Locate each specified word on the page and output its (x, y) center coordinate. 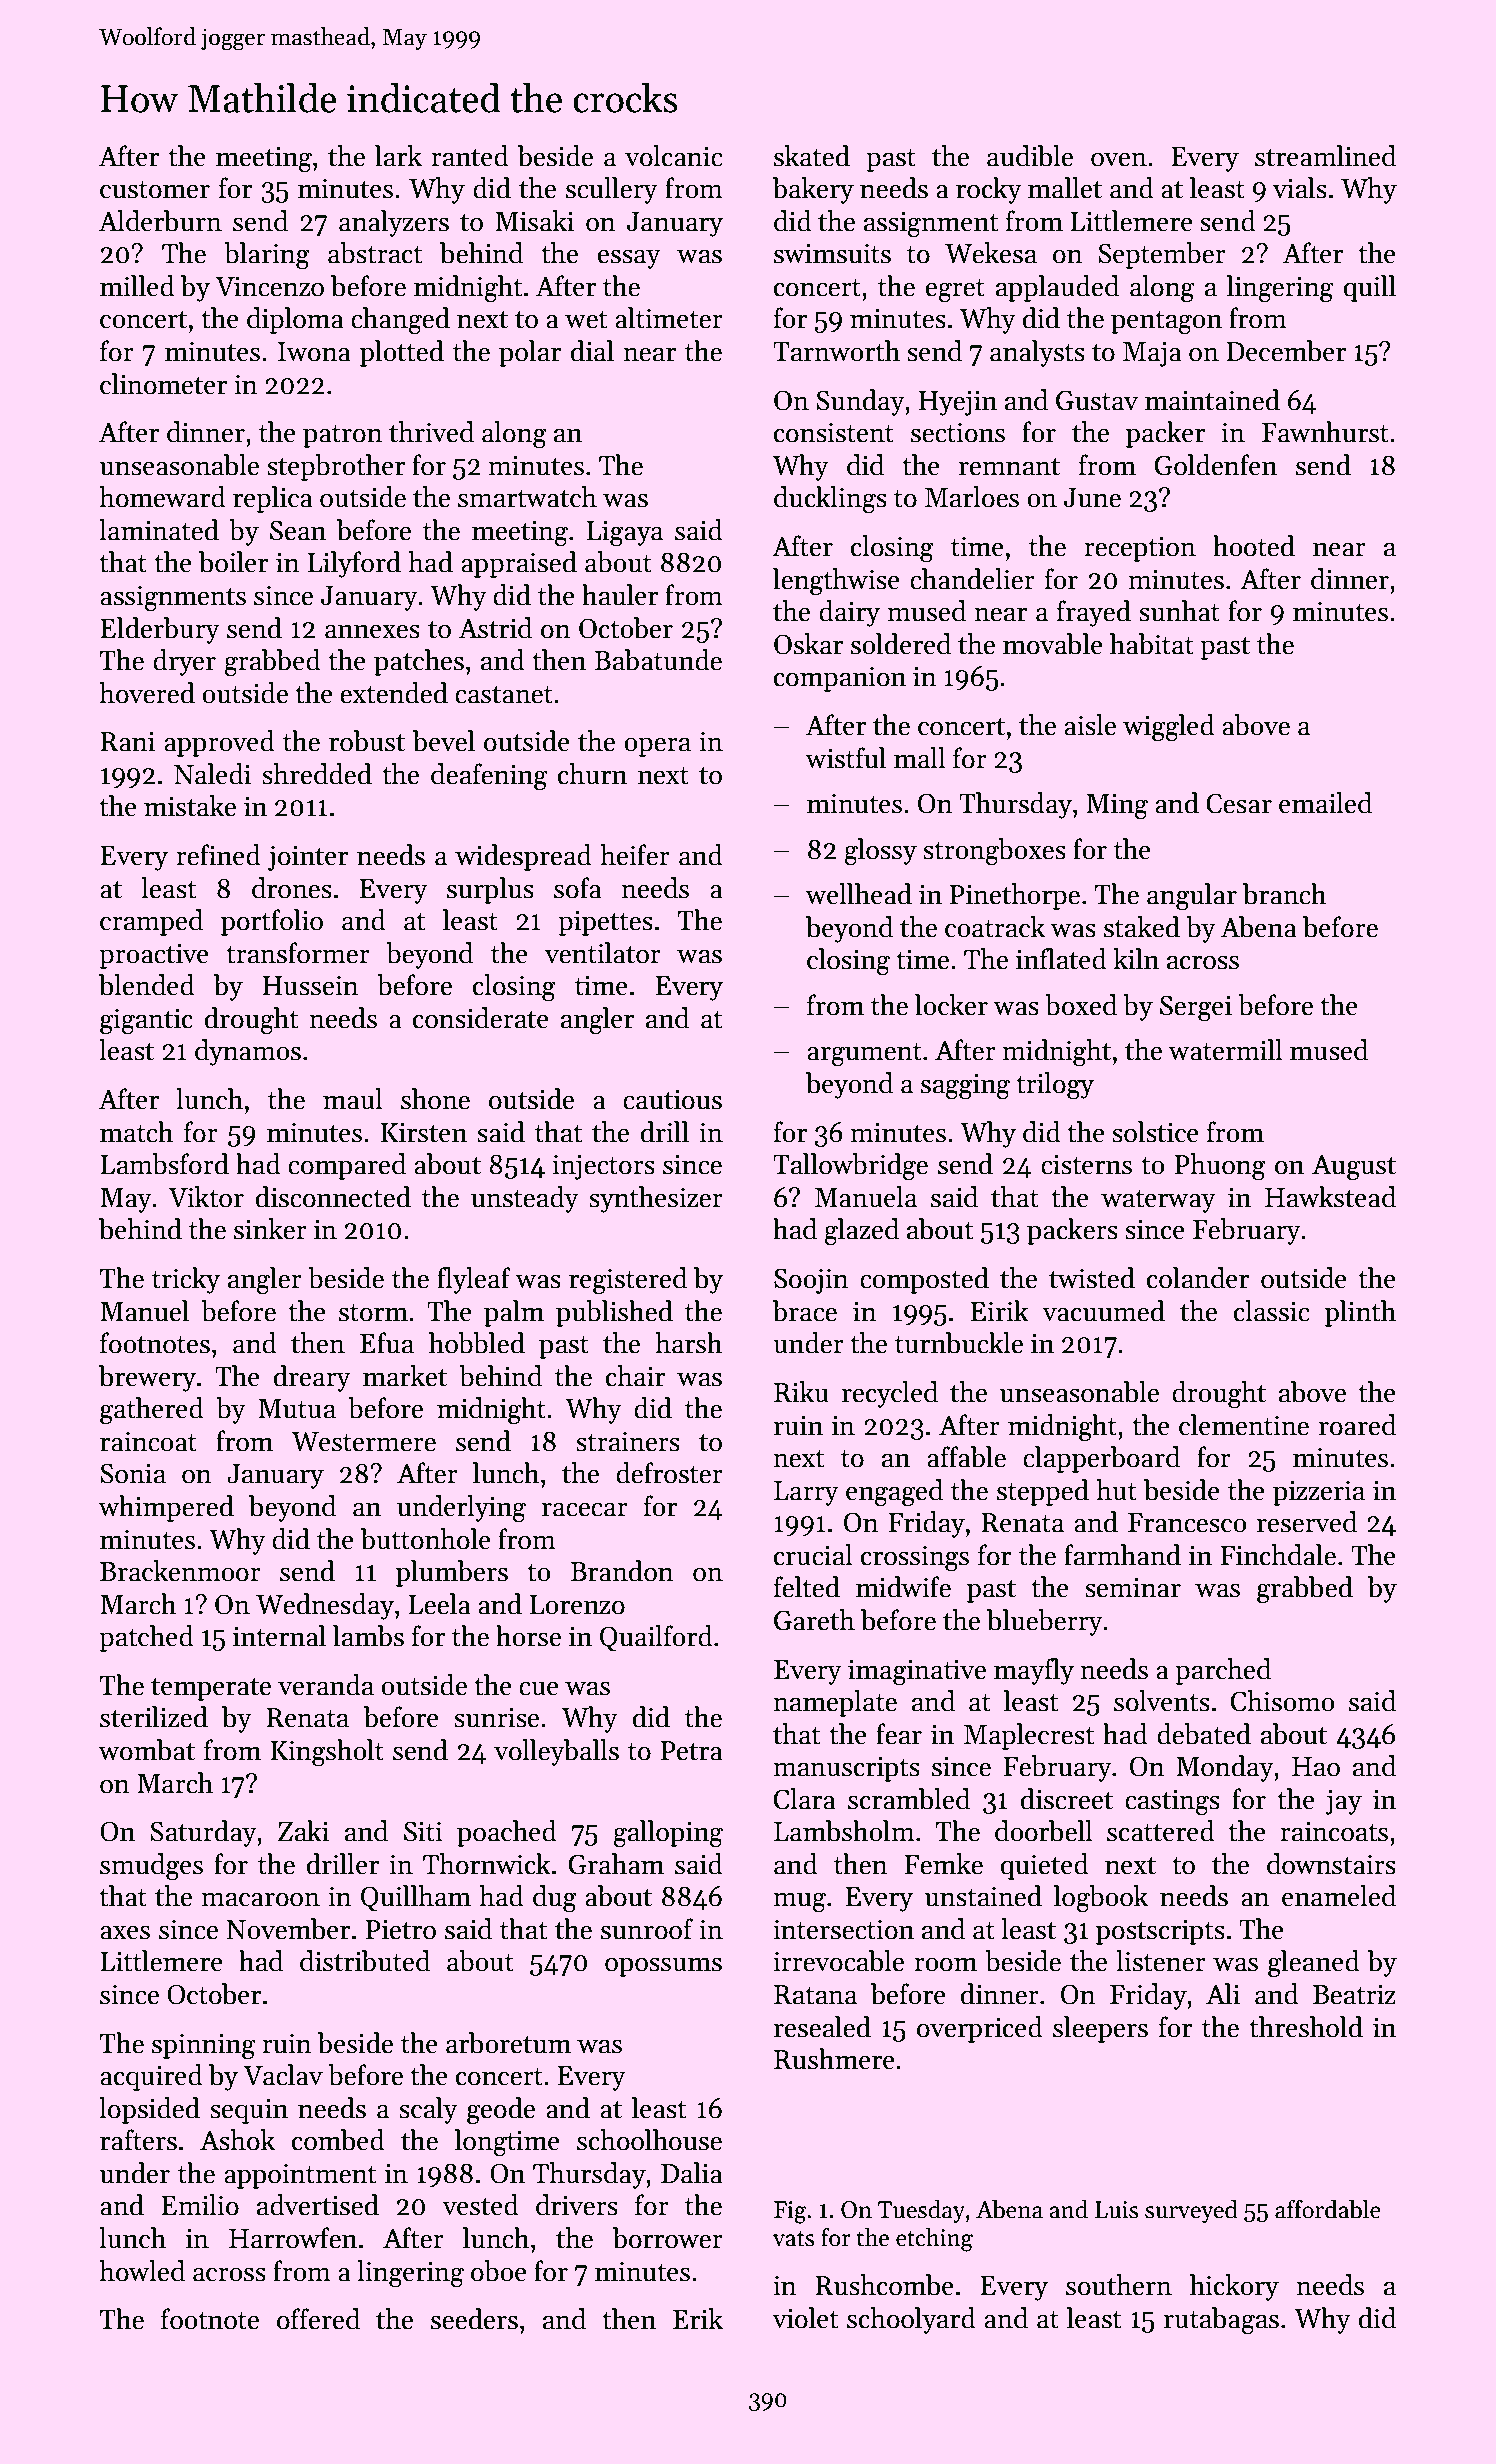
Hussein (310, 986)
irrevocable (838, 1961)
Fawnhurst (1325, 432)
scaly (428, 2110)
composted (924, 1280)
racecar (585, 1510)
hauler (620, 595)
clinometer (163, 384)
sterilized (154, 1717)
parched (1223, 1671)
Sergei (1196, 1008)
